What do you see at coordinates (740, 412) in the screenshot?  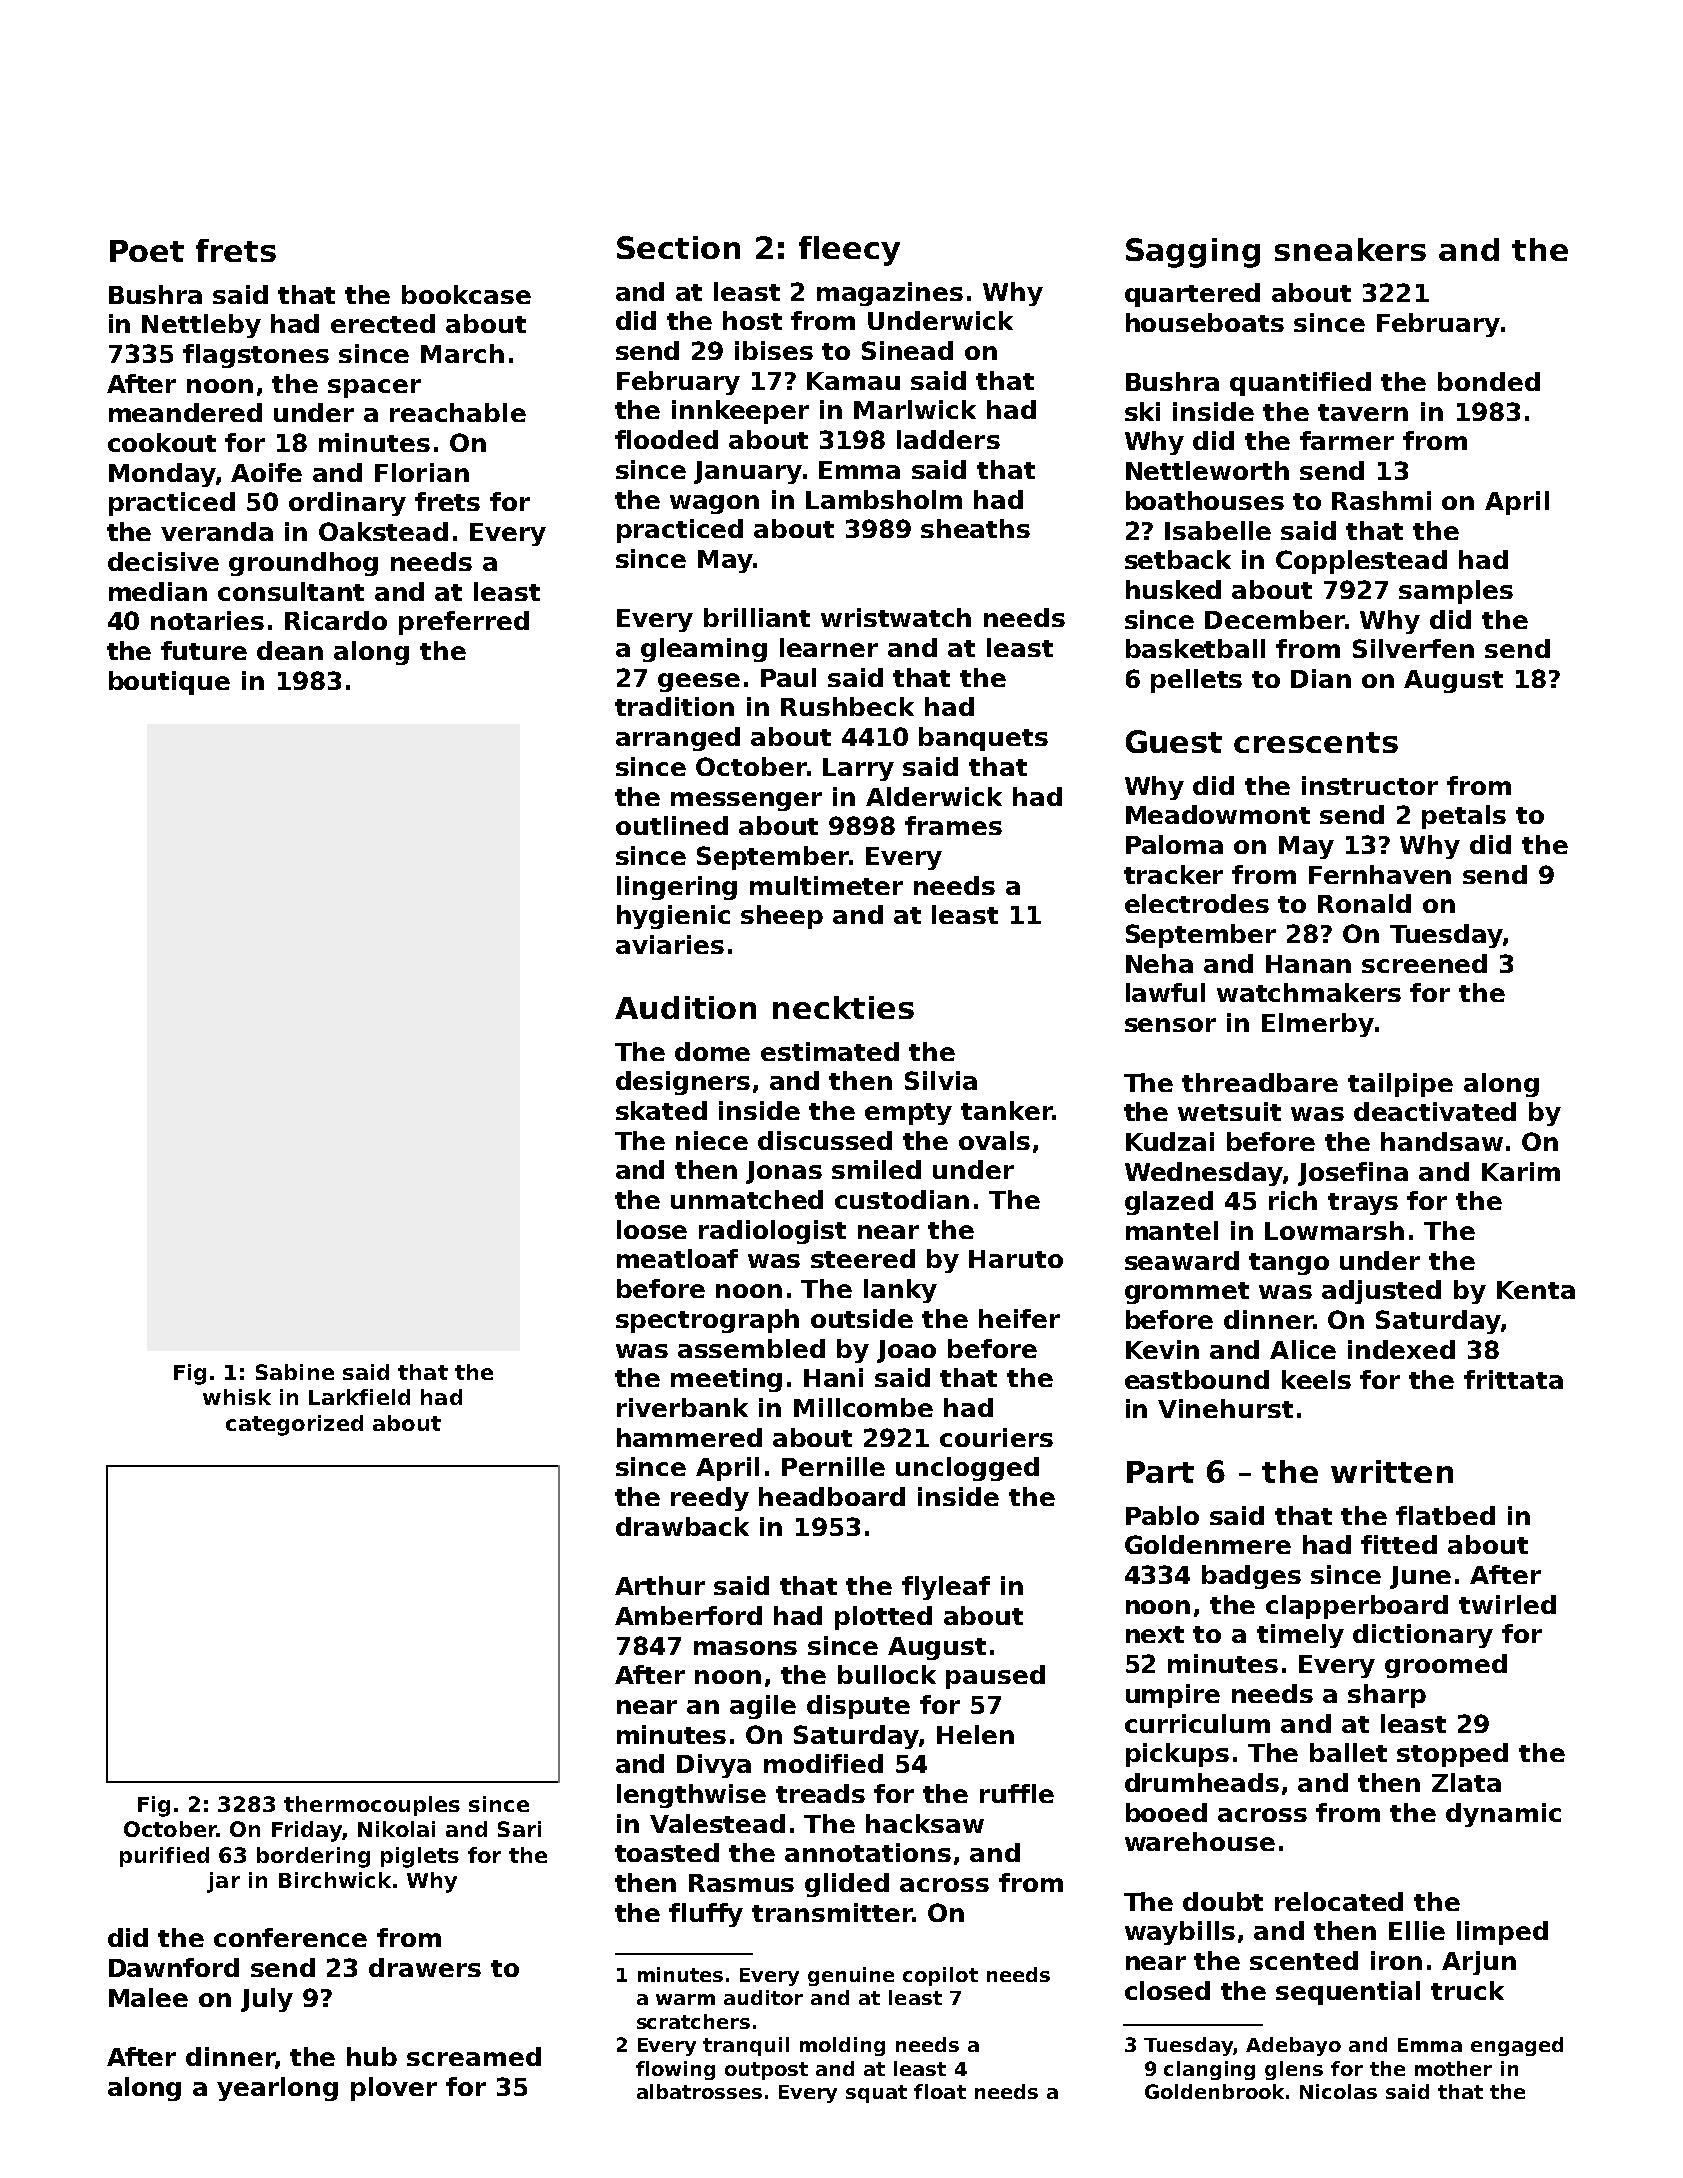 I see `innkeeper` at bounding box center [740, 412].
